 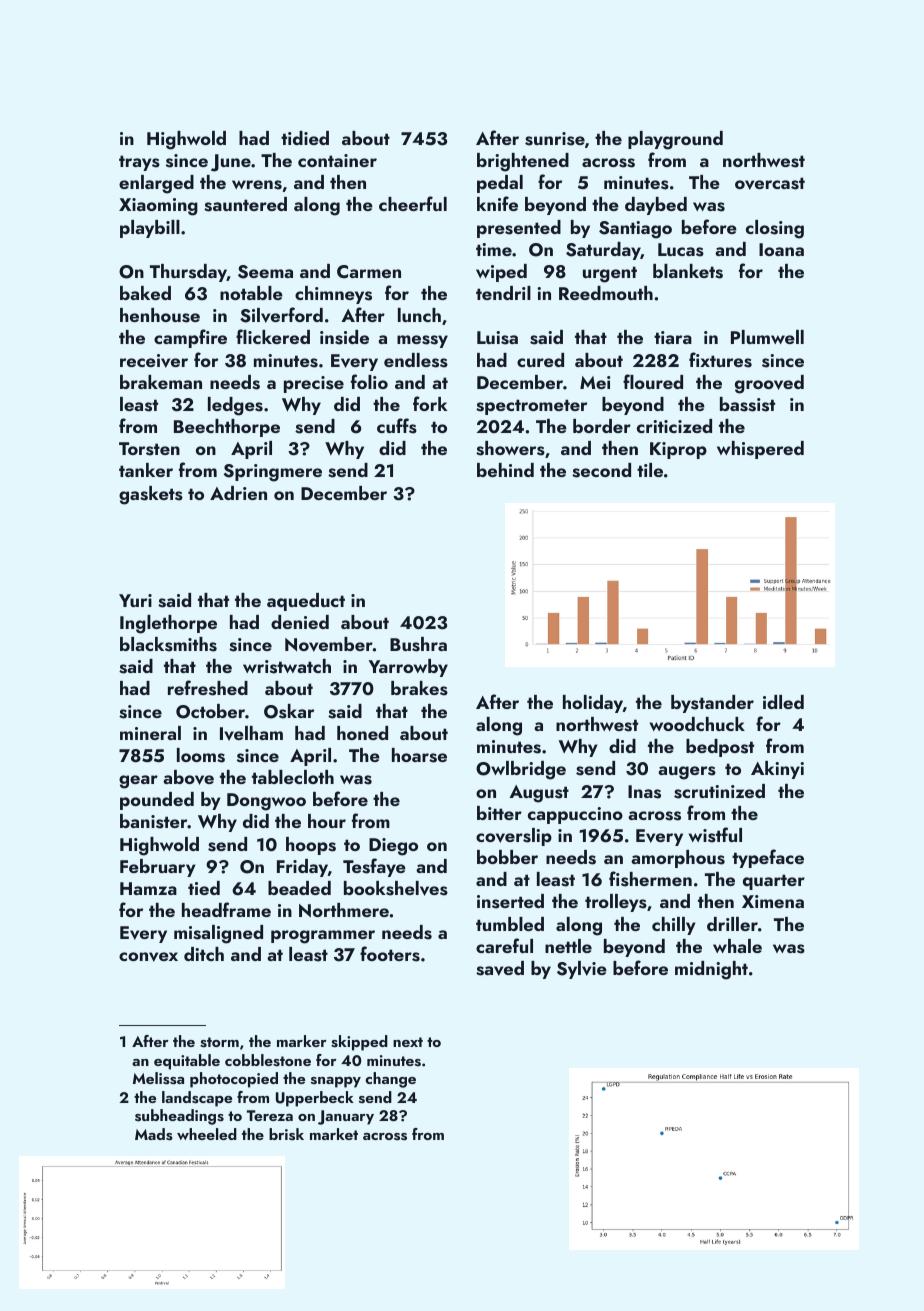 What do you see at coordinates (396, 888) in the screenshot?
I see `bookshelves` at bounding box center [396, 888].
